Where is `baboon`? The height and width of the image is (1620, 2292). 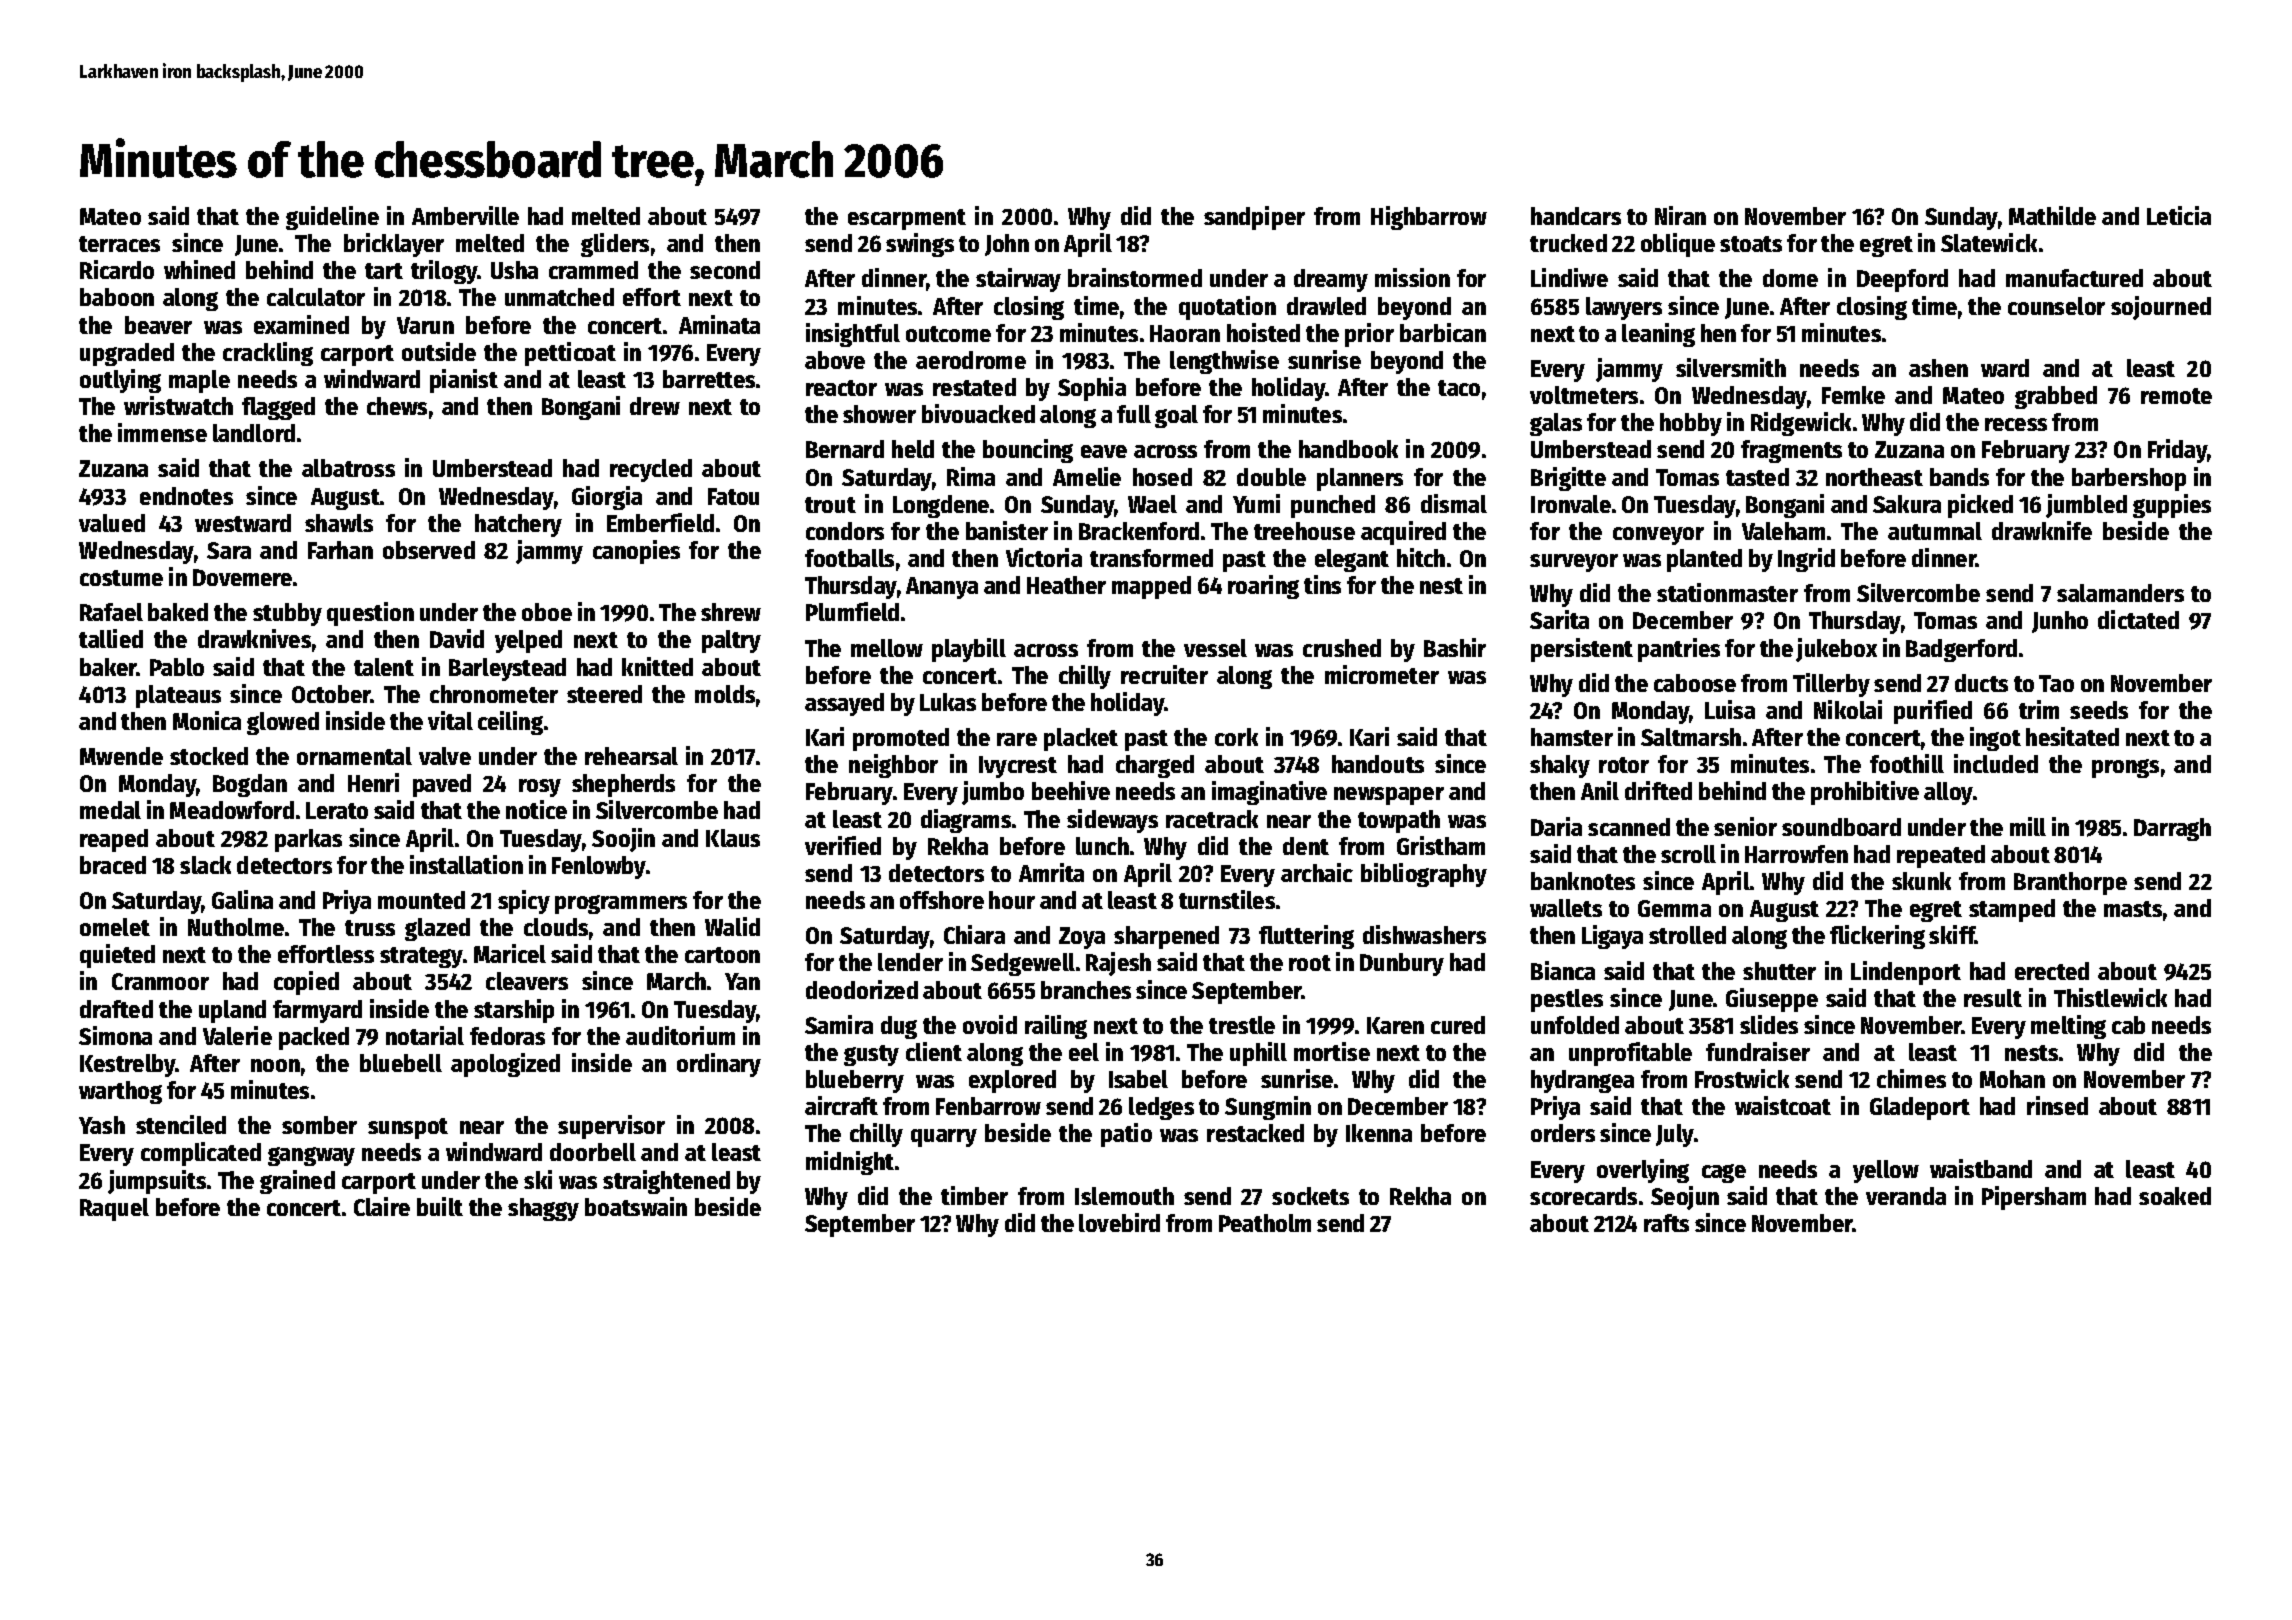 baboon is located at coordinates (117, 297).
